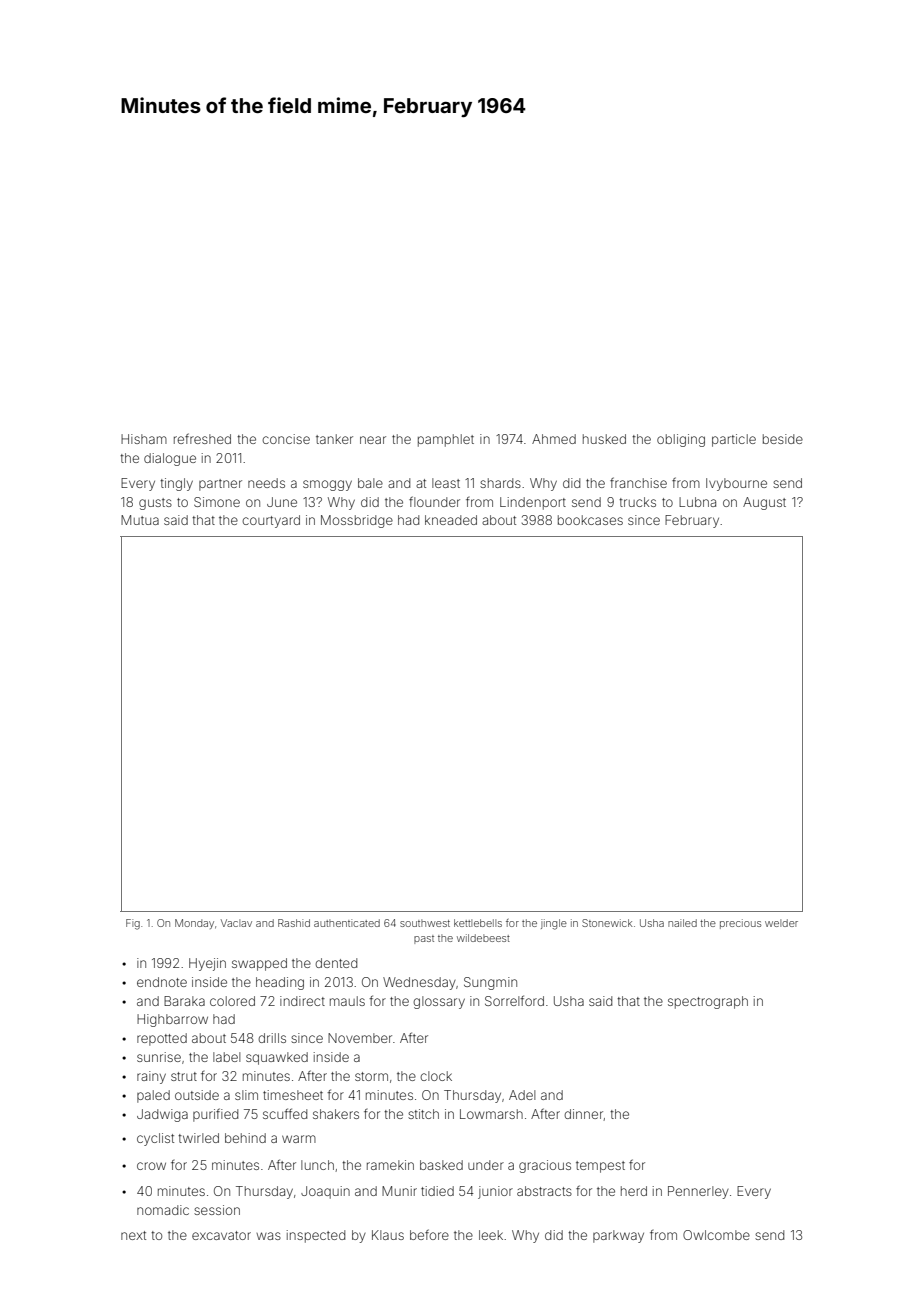  What do you see at coordinates (764, 503) in the screenshot?
I see `August` at bounding box center [764, 503].
